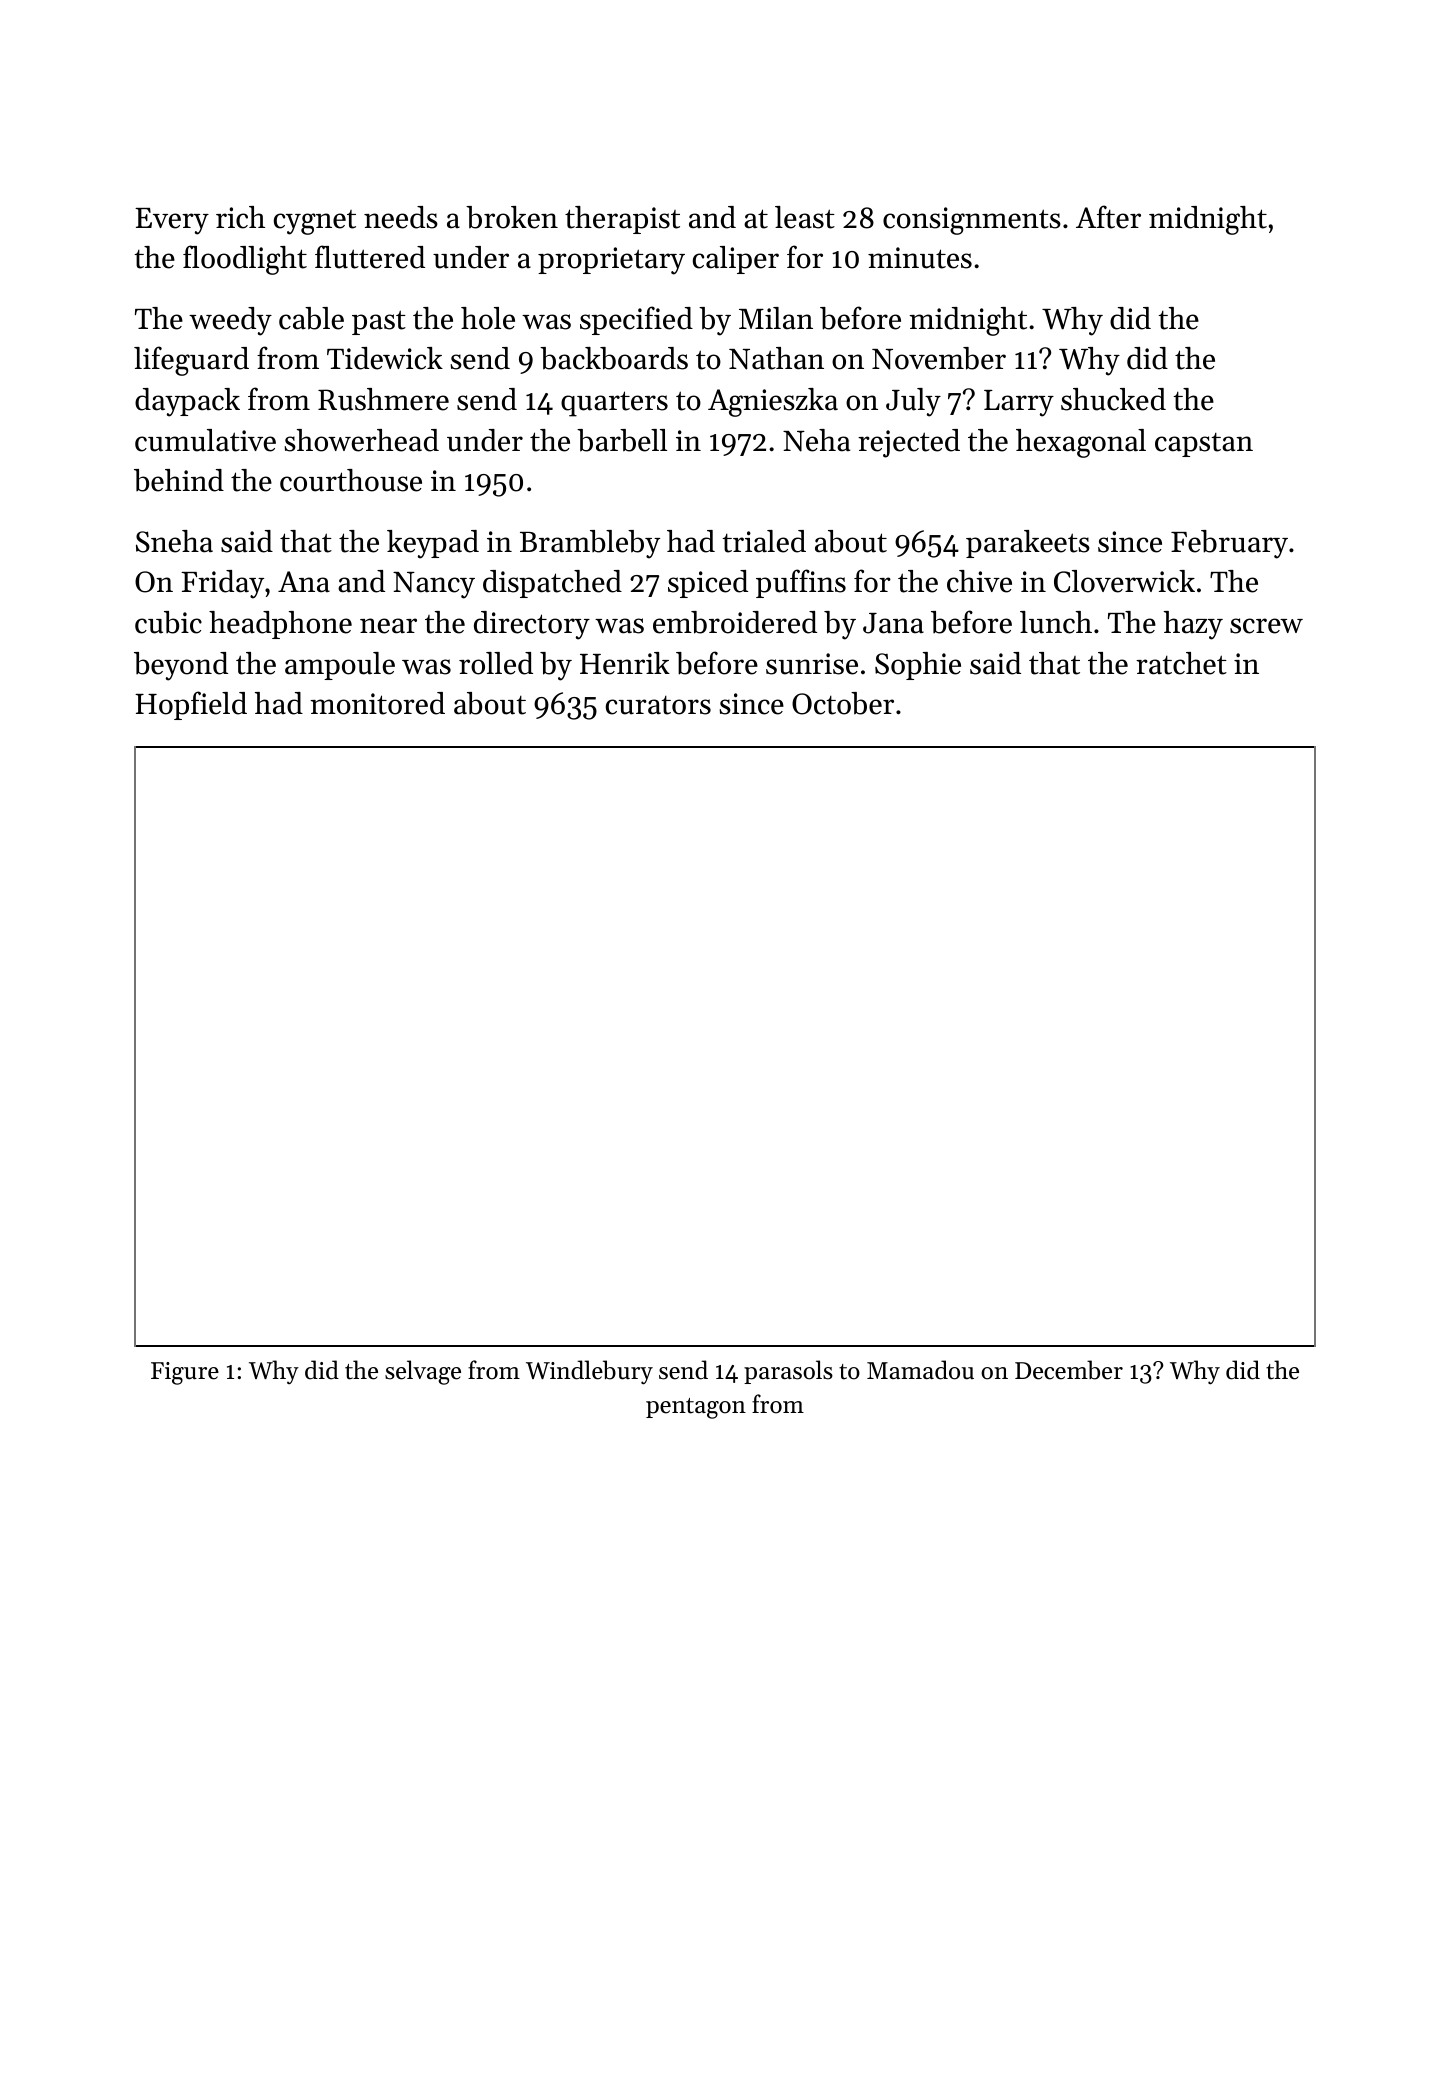 This screenshot has height=2100, width=1450. What do you see at coordinates (788, 1372) in the screenshot?
I see `parasols` at bounding box center [788, 1372].
